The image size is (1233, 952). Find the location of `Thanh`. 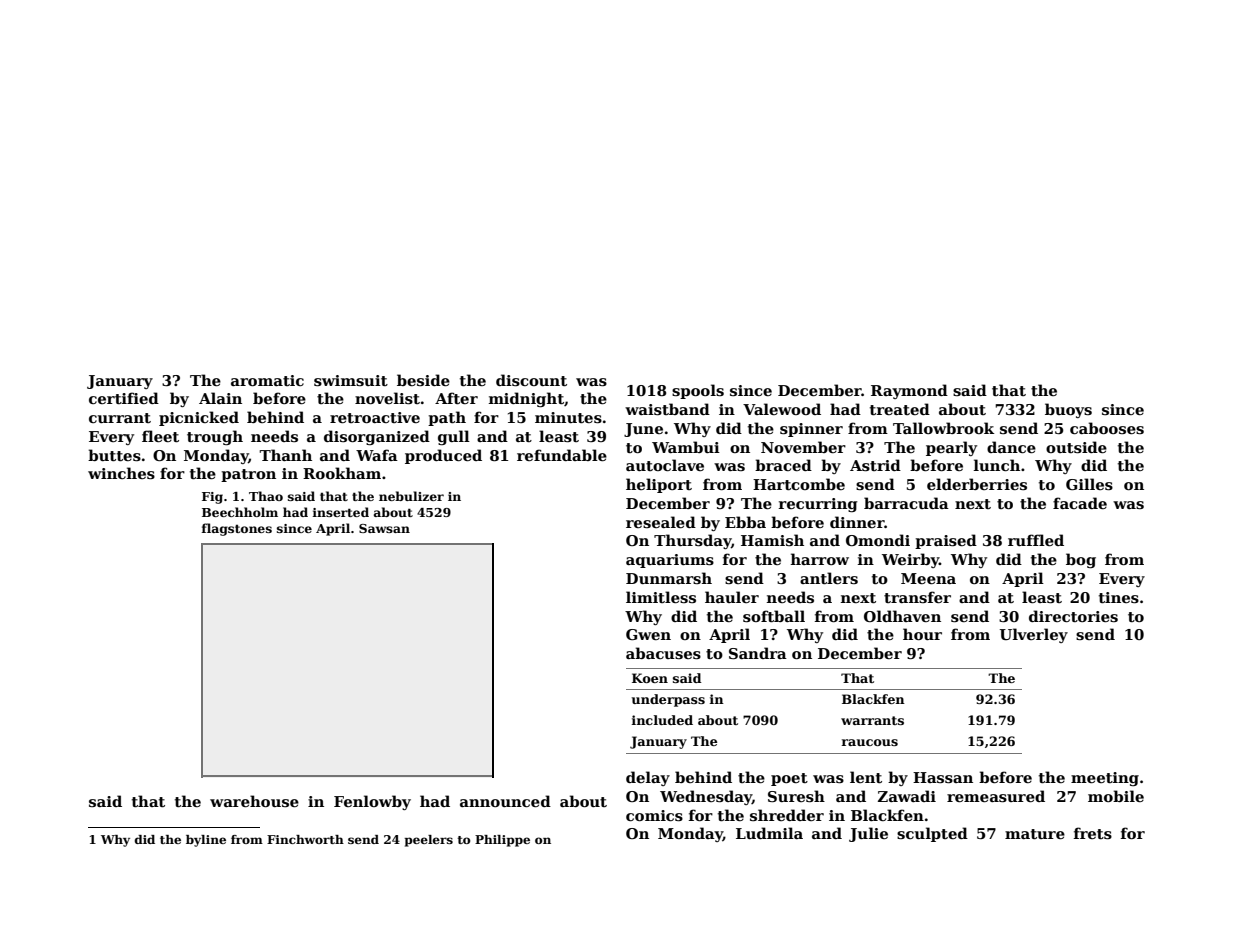

Thanh is located at coordinates (285, 455).
